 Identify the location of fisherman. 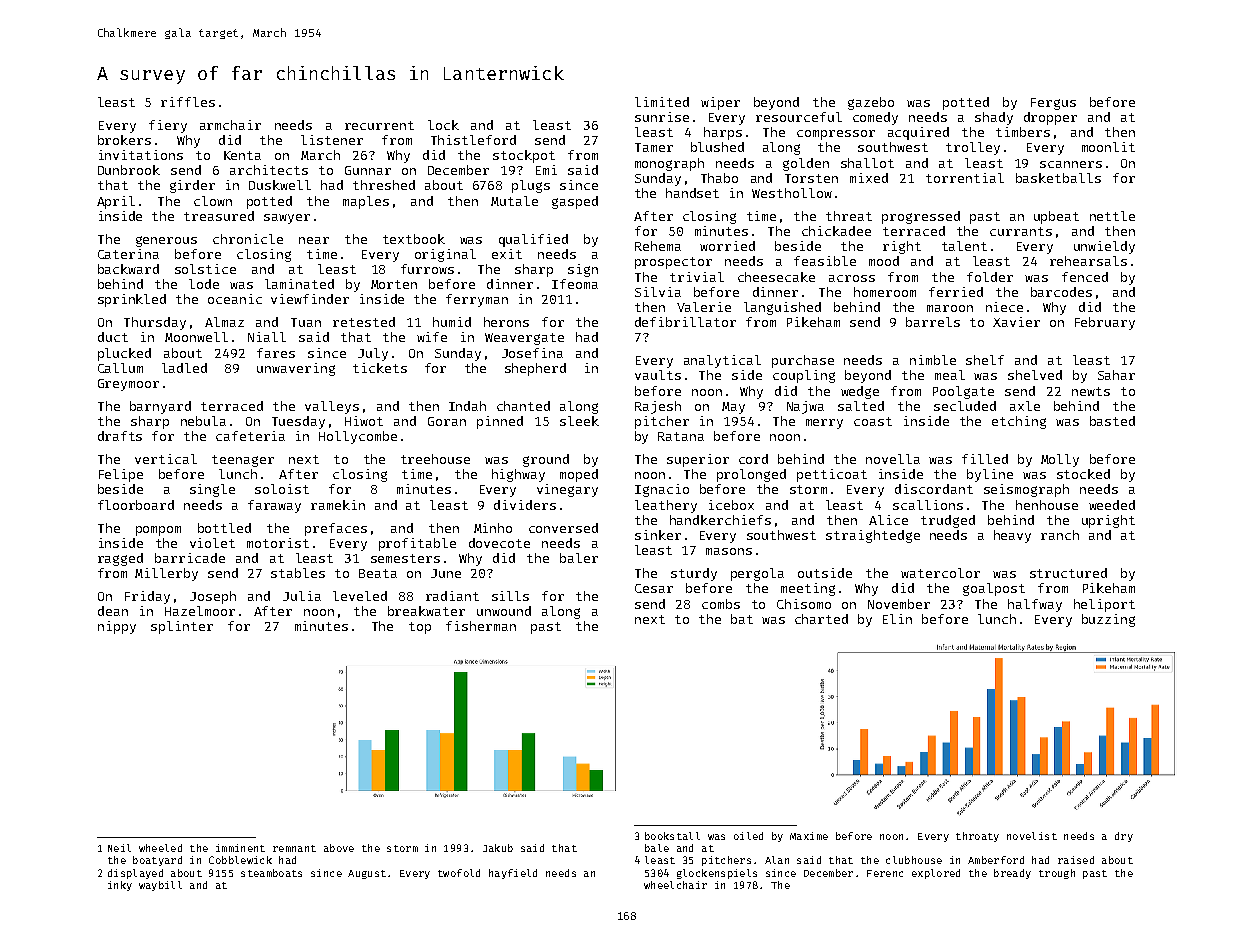
(481, 626).
